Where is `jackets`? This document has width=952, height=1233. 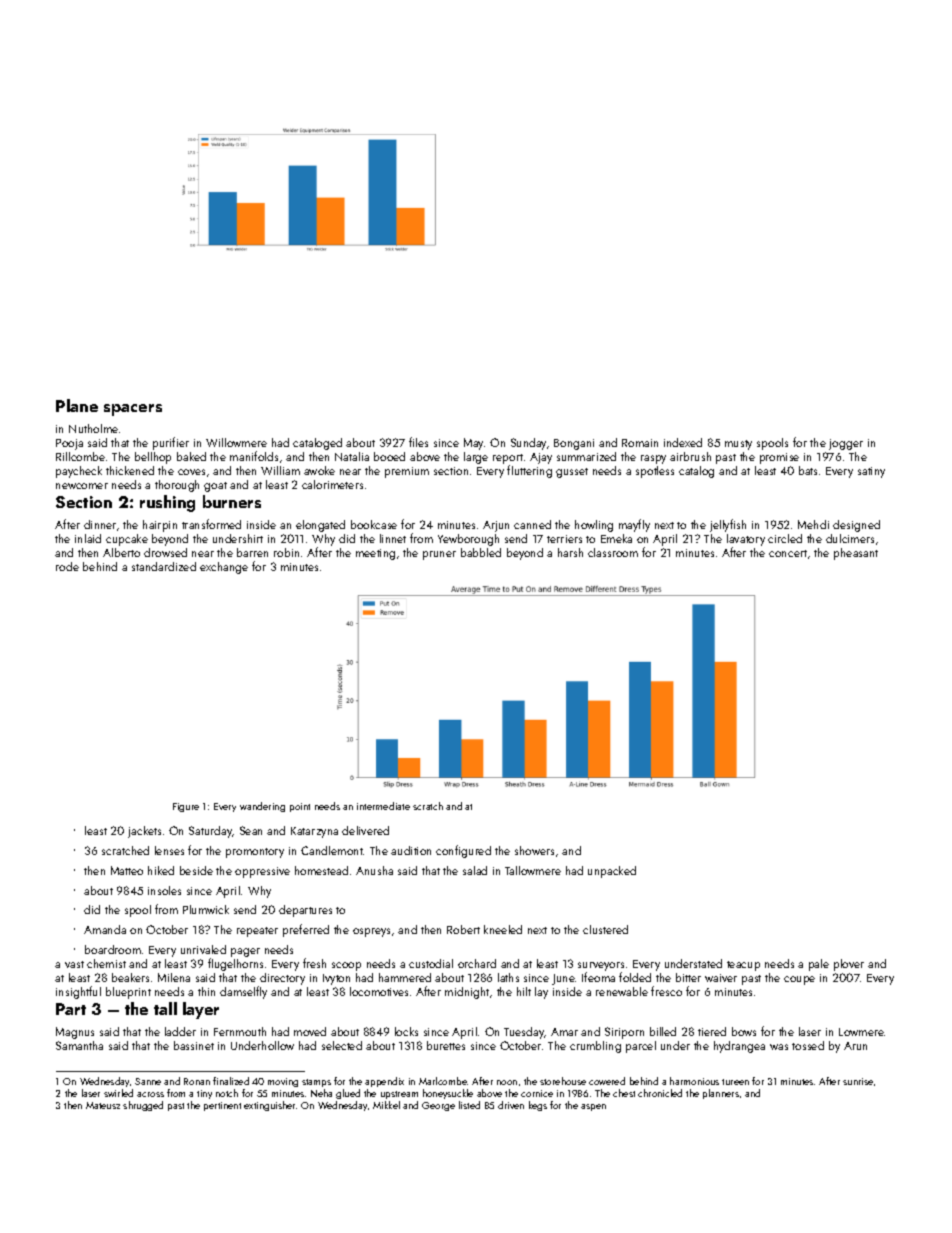
jackets is located at coordinates (144, 832).
